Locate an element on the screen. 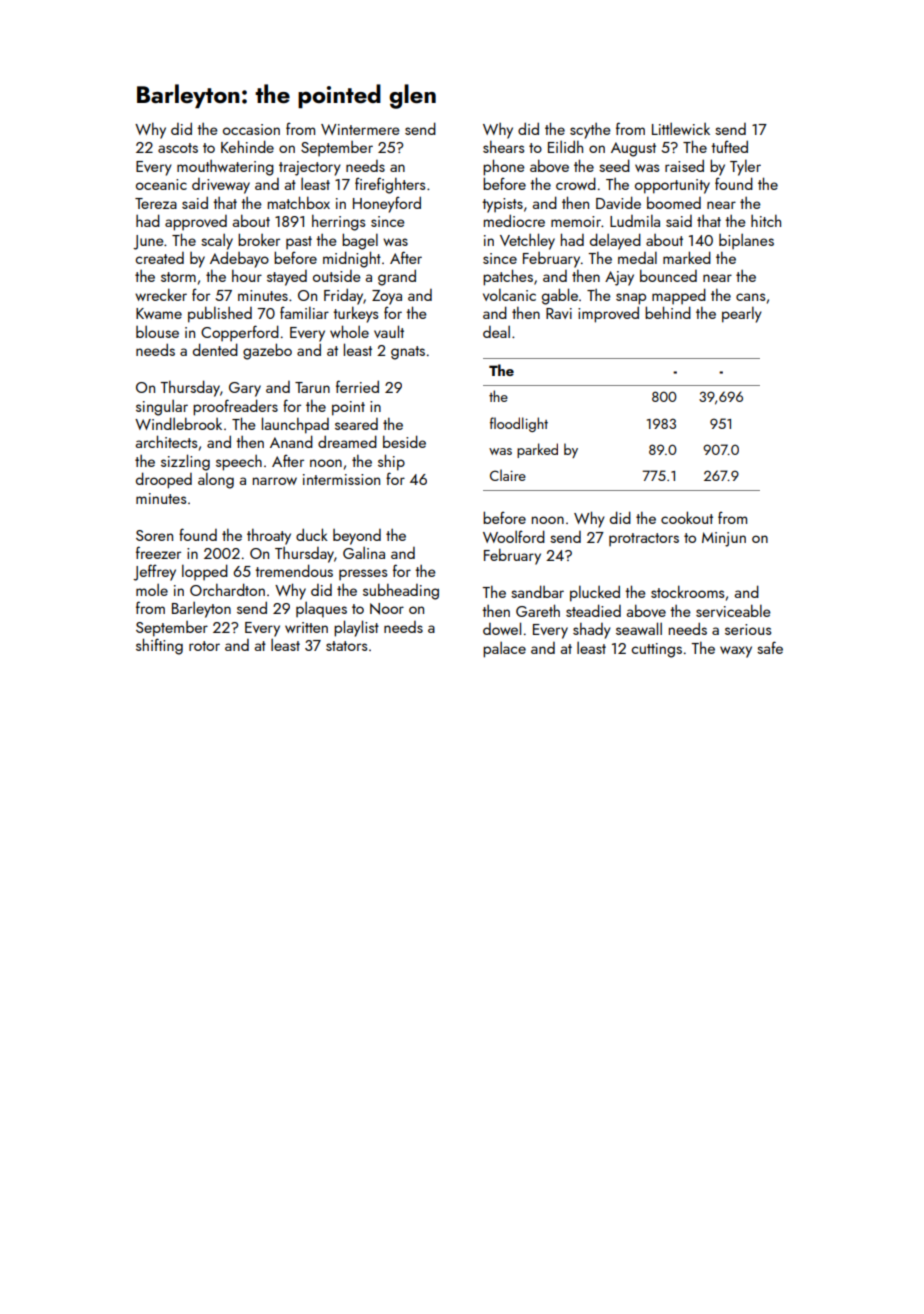  Wintermere is located at coordinates (360, 129).
